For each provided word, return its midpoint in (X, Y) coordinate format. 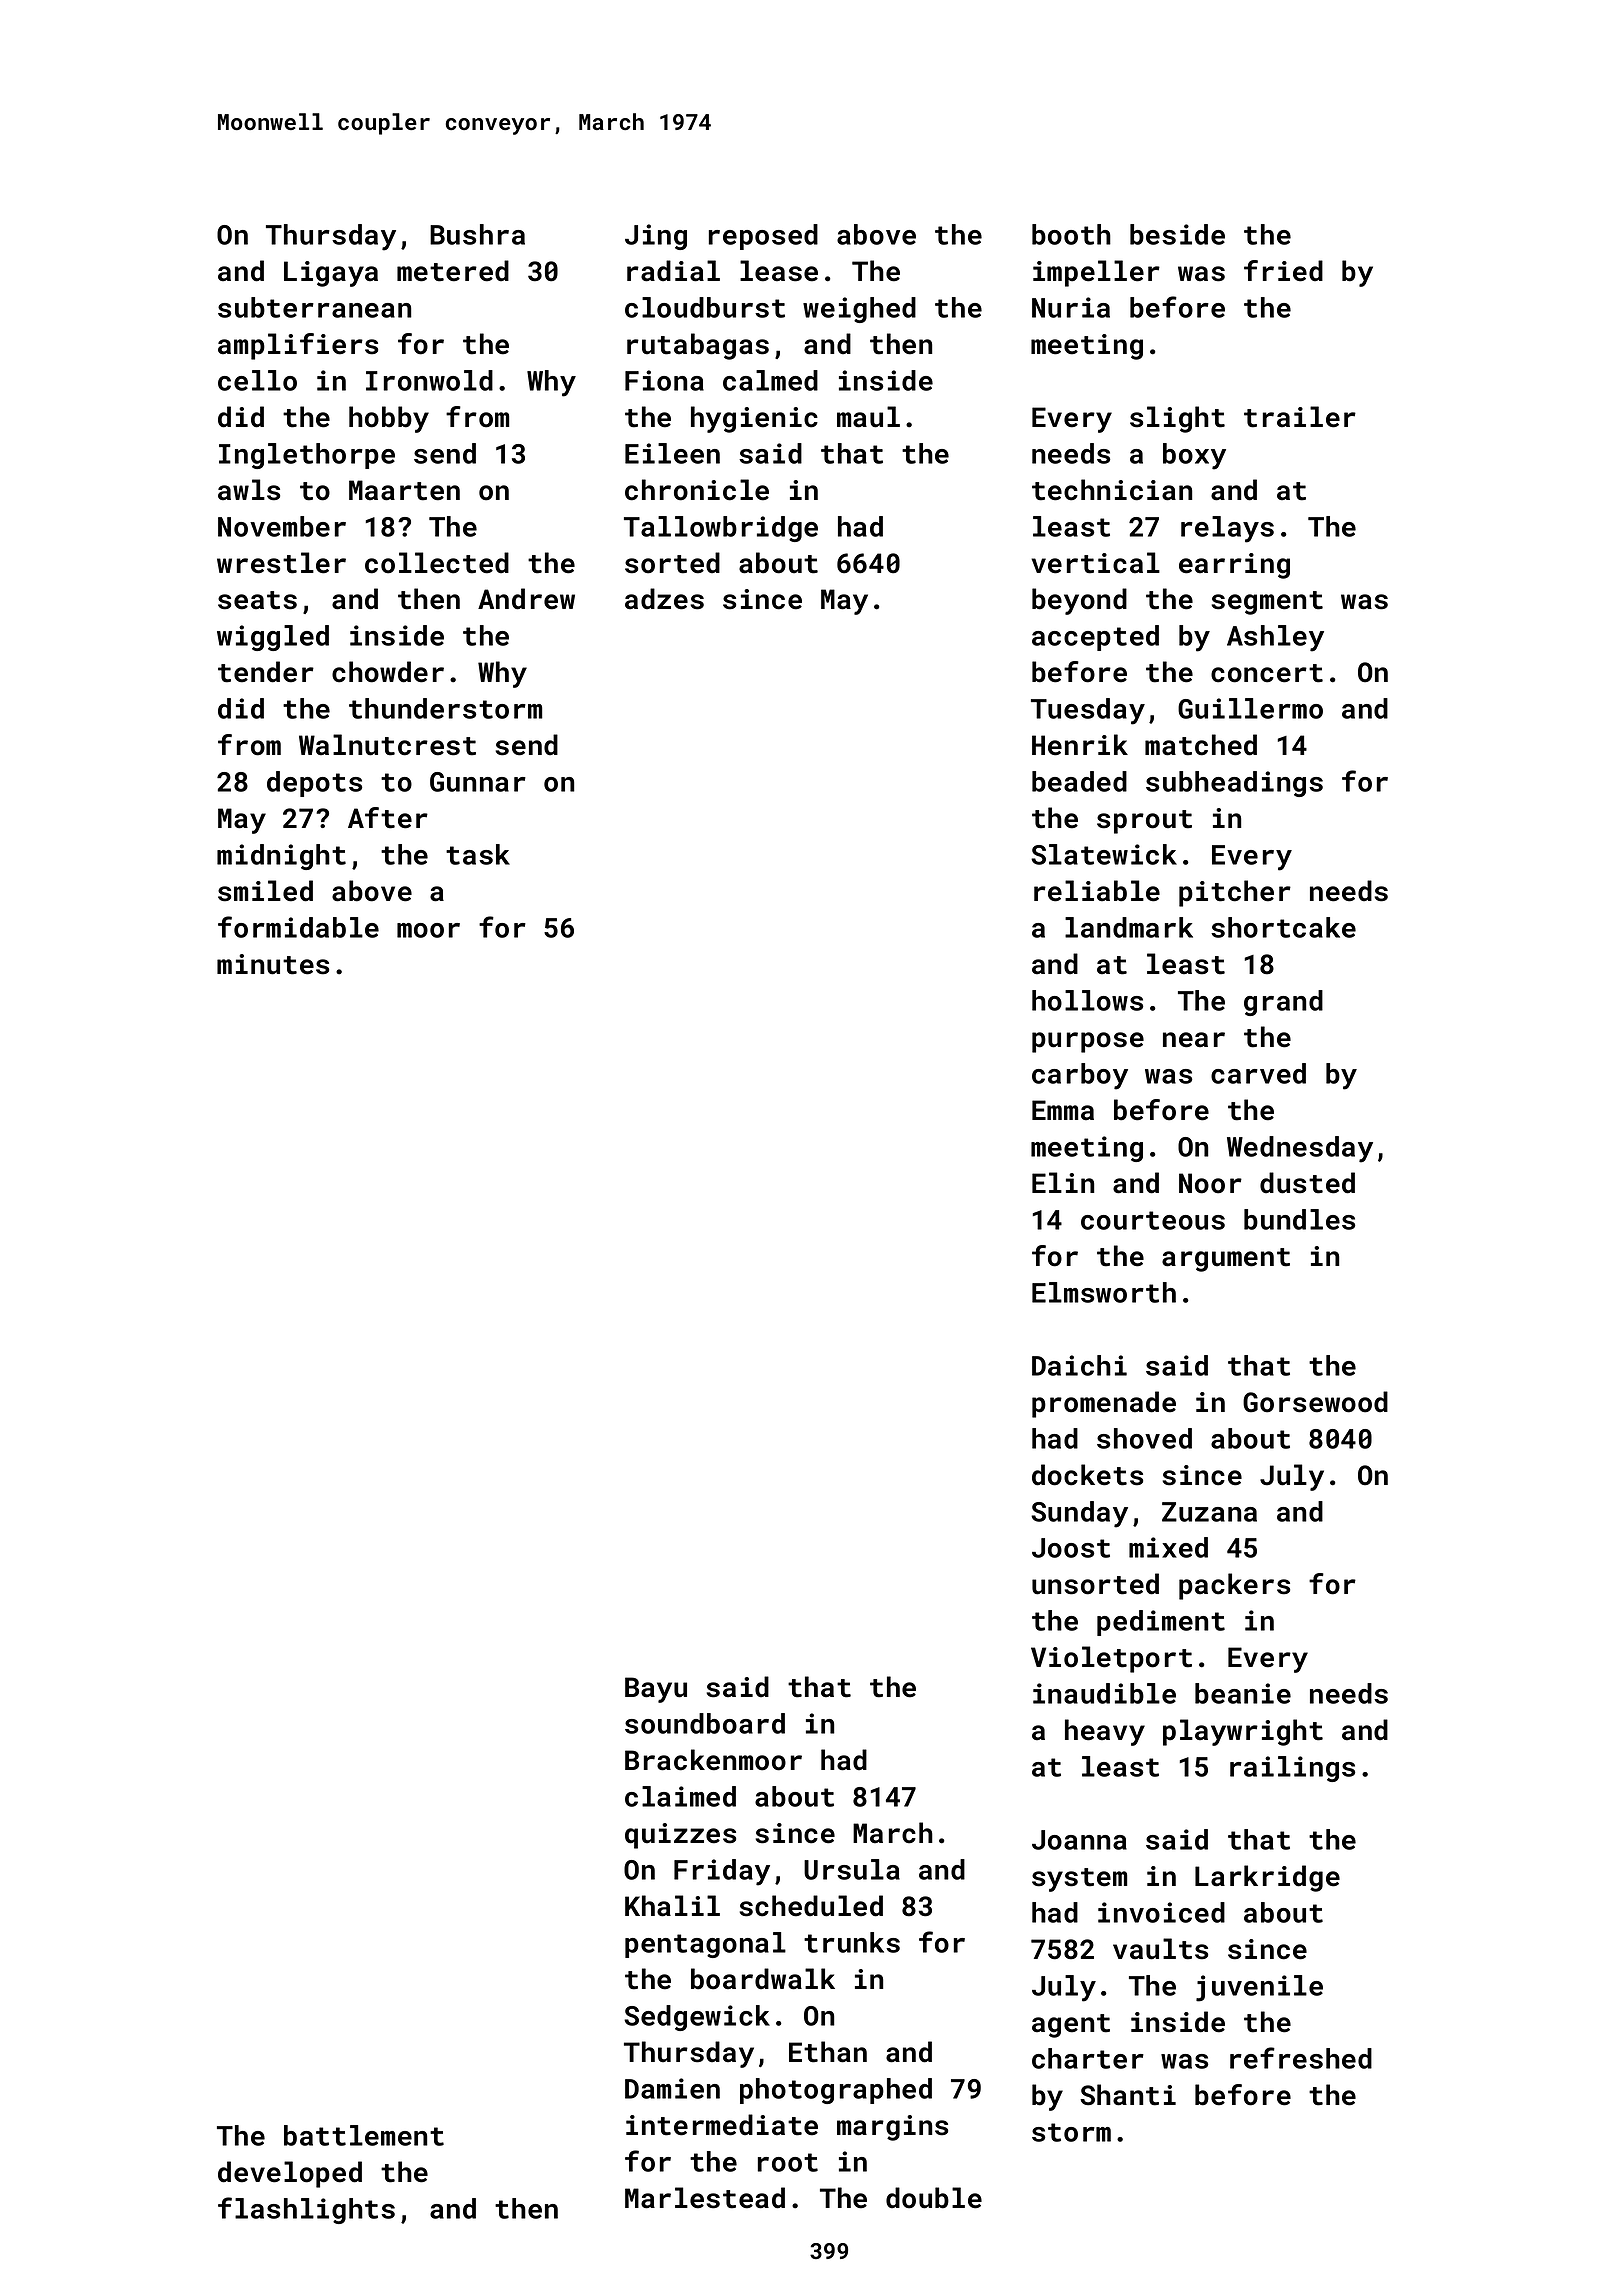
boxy (1194, 456)
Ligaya (331, 274)
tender (266, 672)
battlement (364, 2135)
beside (1177, 234)
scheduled (811, 1906)
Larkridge (1267, 1878)
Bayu (656, 1690)
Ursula (852, 1869)
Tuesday (1088, 711)
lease (779, 271)
